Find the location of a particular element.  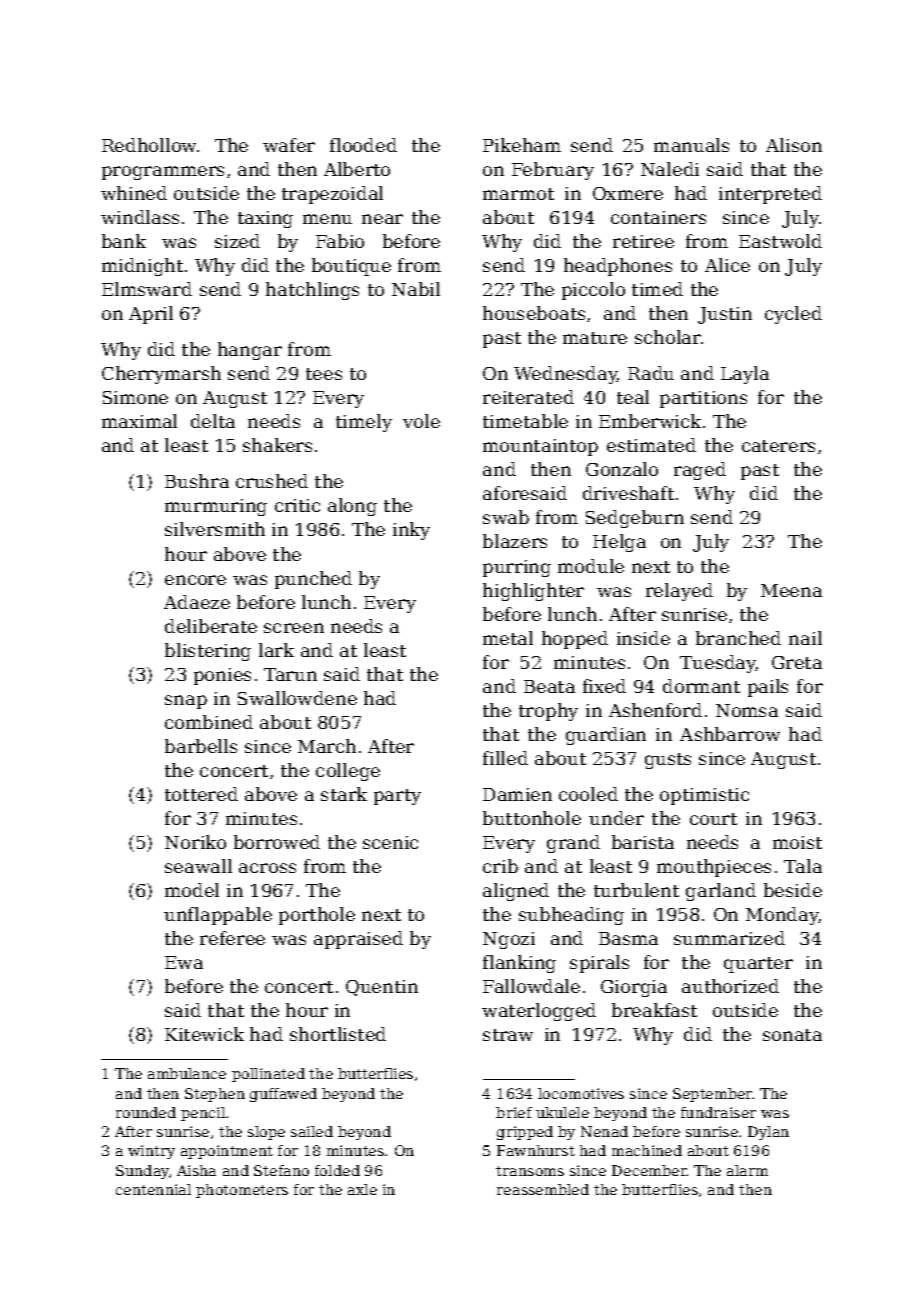

trophy is located at coordinates (548, 712).
